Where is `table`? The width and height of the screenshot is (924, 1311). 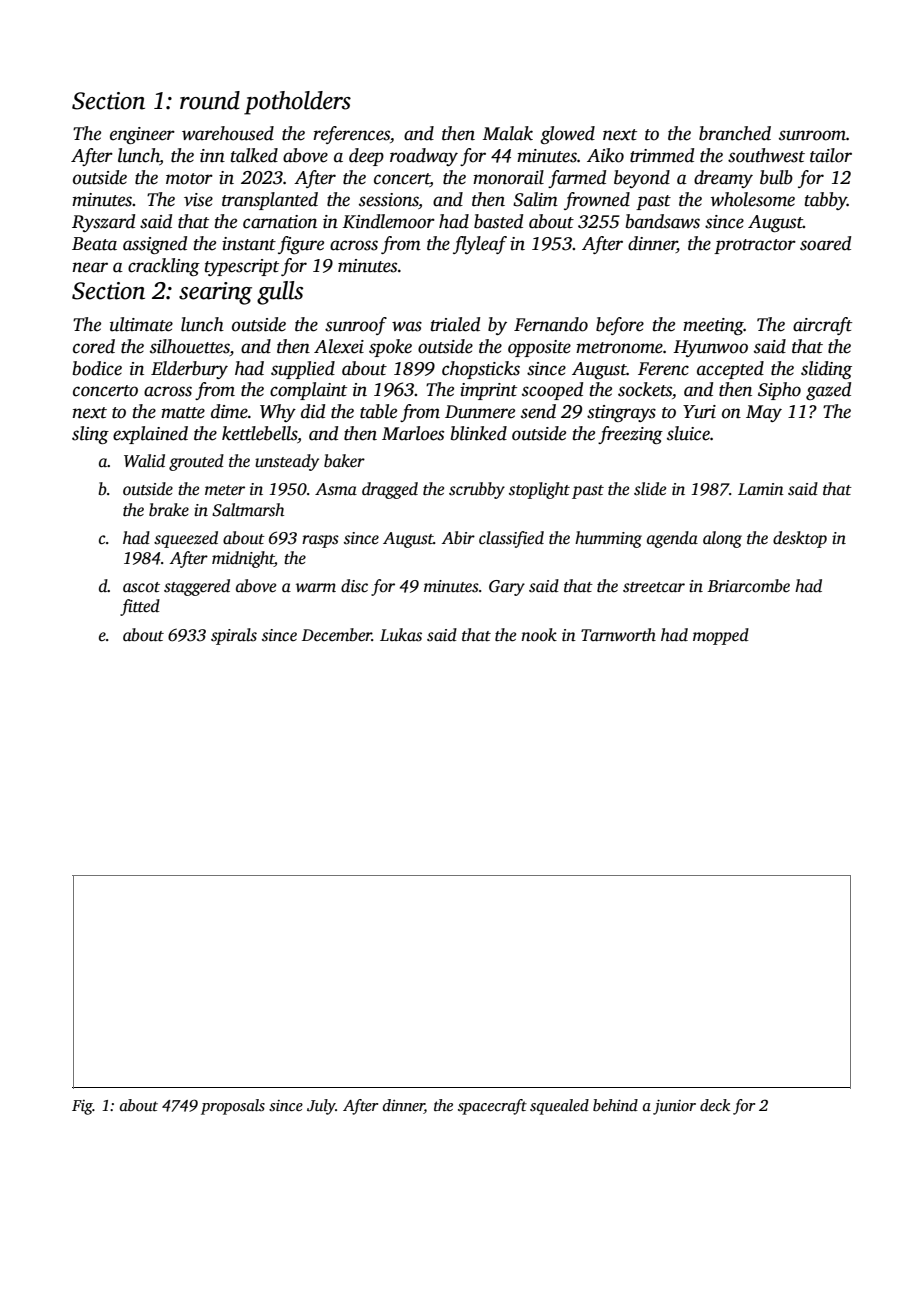 table is located at coordinates (378, 411).
